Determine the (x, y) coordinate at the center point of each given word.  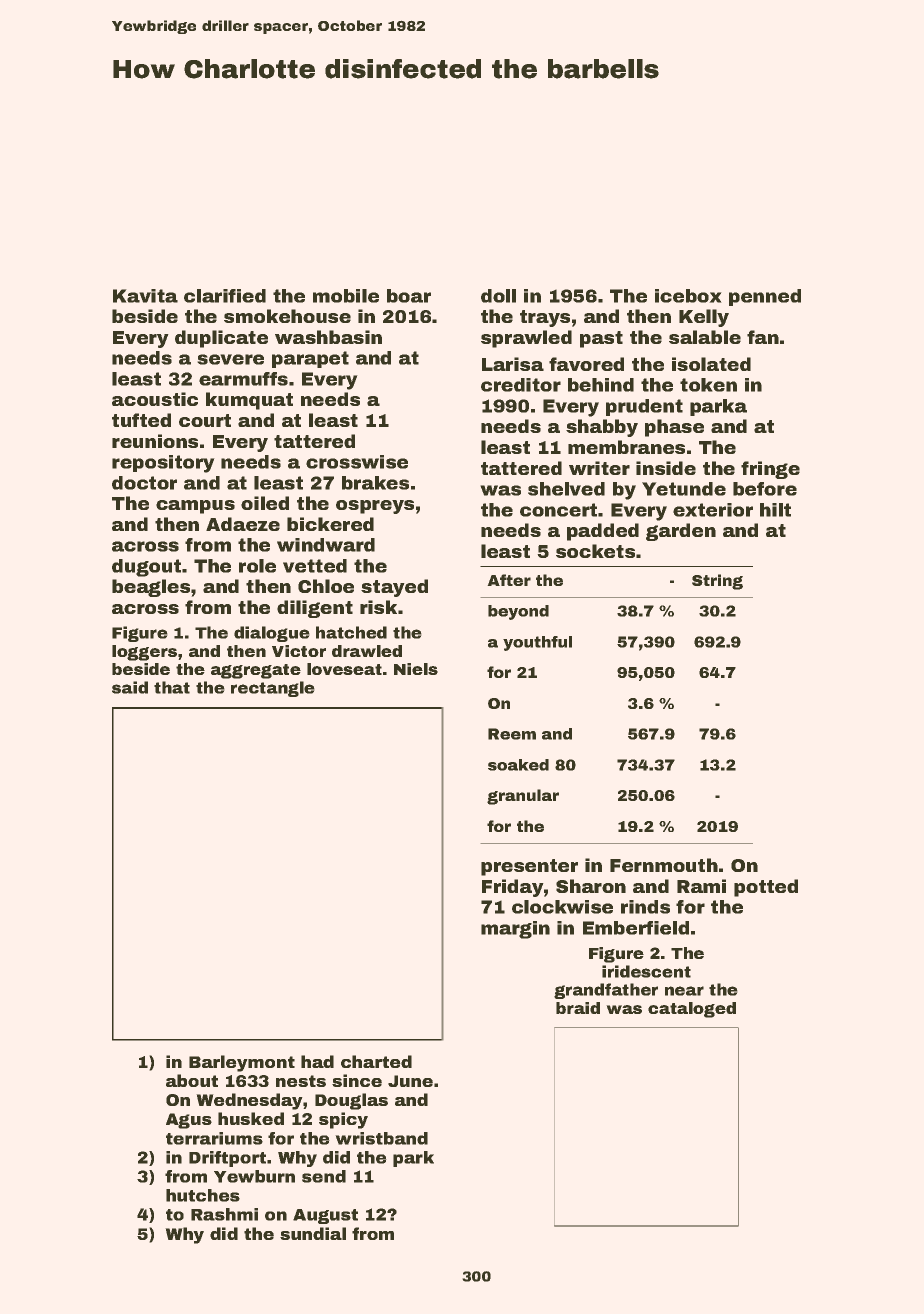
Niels (416, 669)
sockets (595, 551)
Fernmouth (664, 865)
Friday (513, 888)
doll (498, 296)
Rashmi (224, 1214)
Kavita (145, 296)
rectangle (273, 689)
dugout (146, 568)
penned (765, 297)
